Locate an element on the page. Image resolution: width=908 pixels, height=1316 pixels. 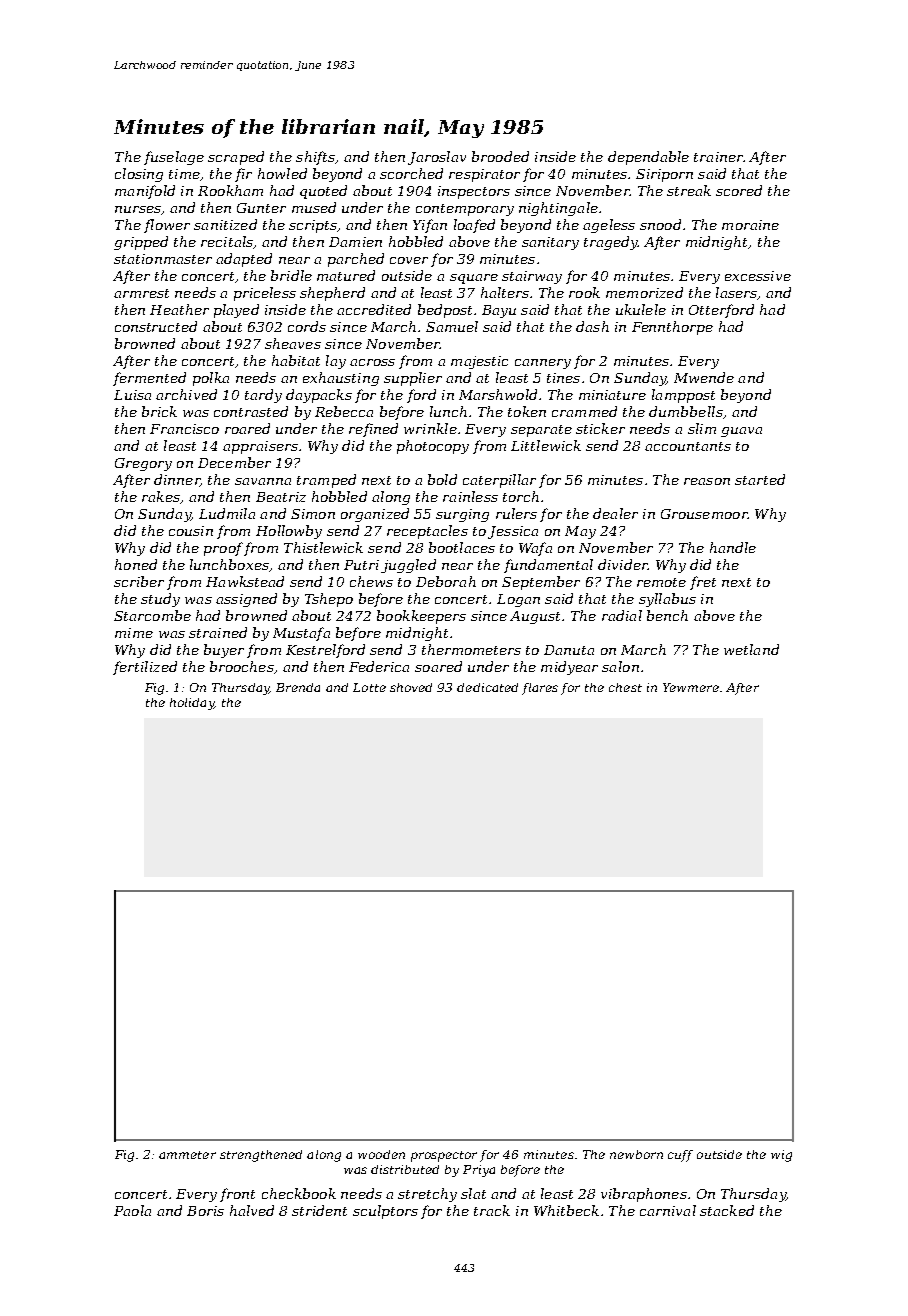
bookkeepers is located at coordinates (421, 617).
